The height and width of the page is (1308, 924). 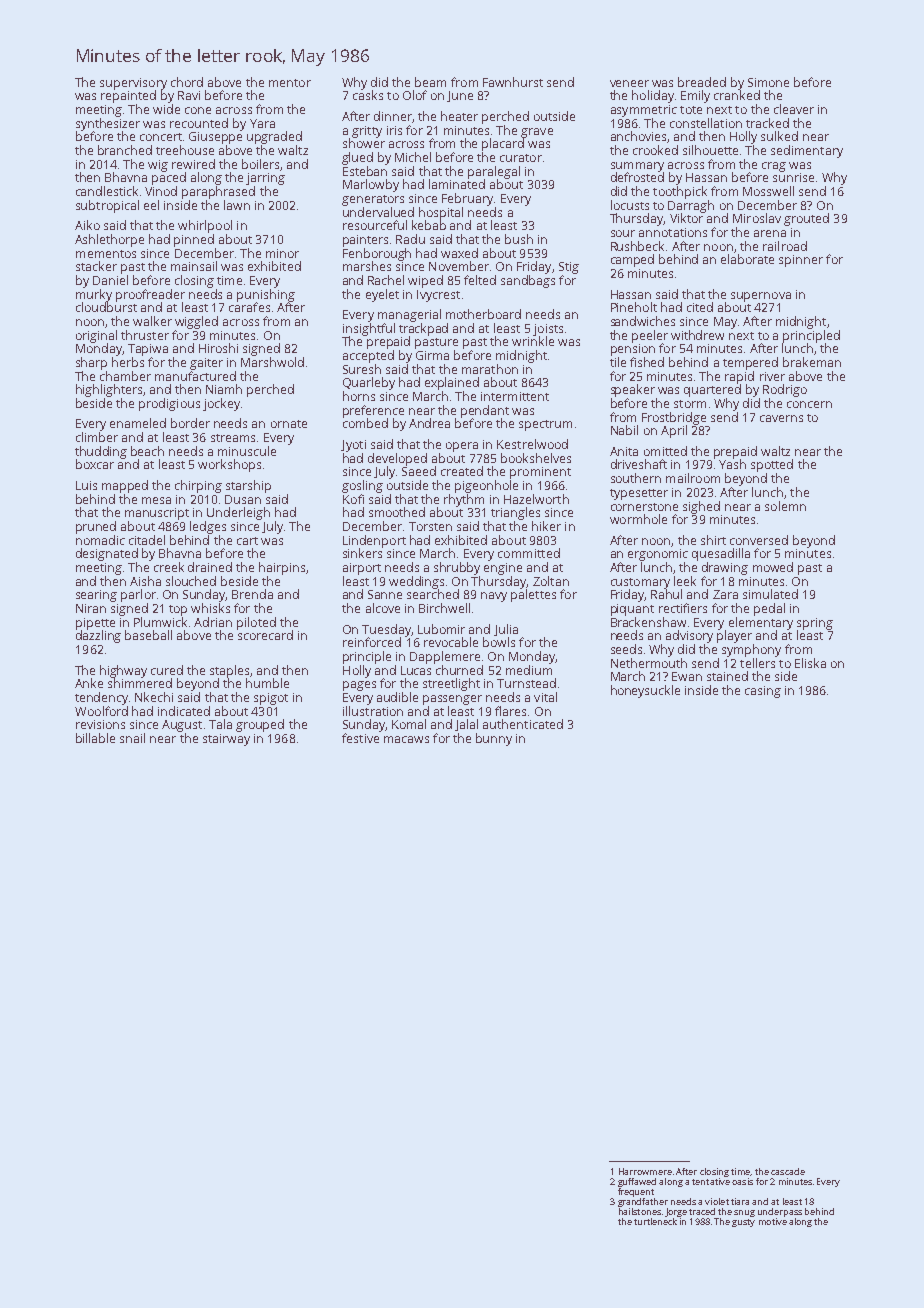 What do you see at coordinates (533, 341) in the page?
I see `wrinkle` at bounding box center [533, 341].
